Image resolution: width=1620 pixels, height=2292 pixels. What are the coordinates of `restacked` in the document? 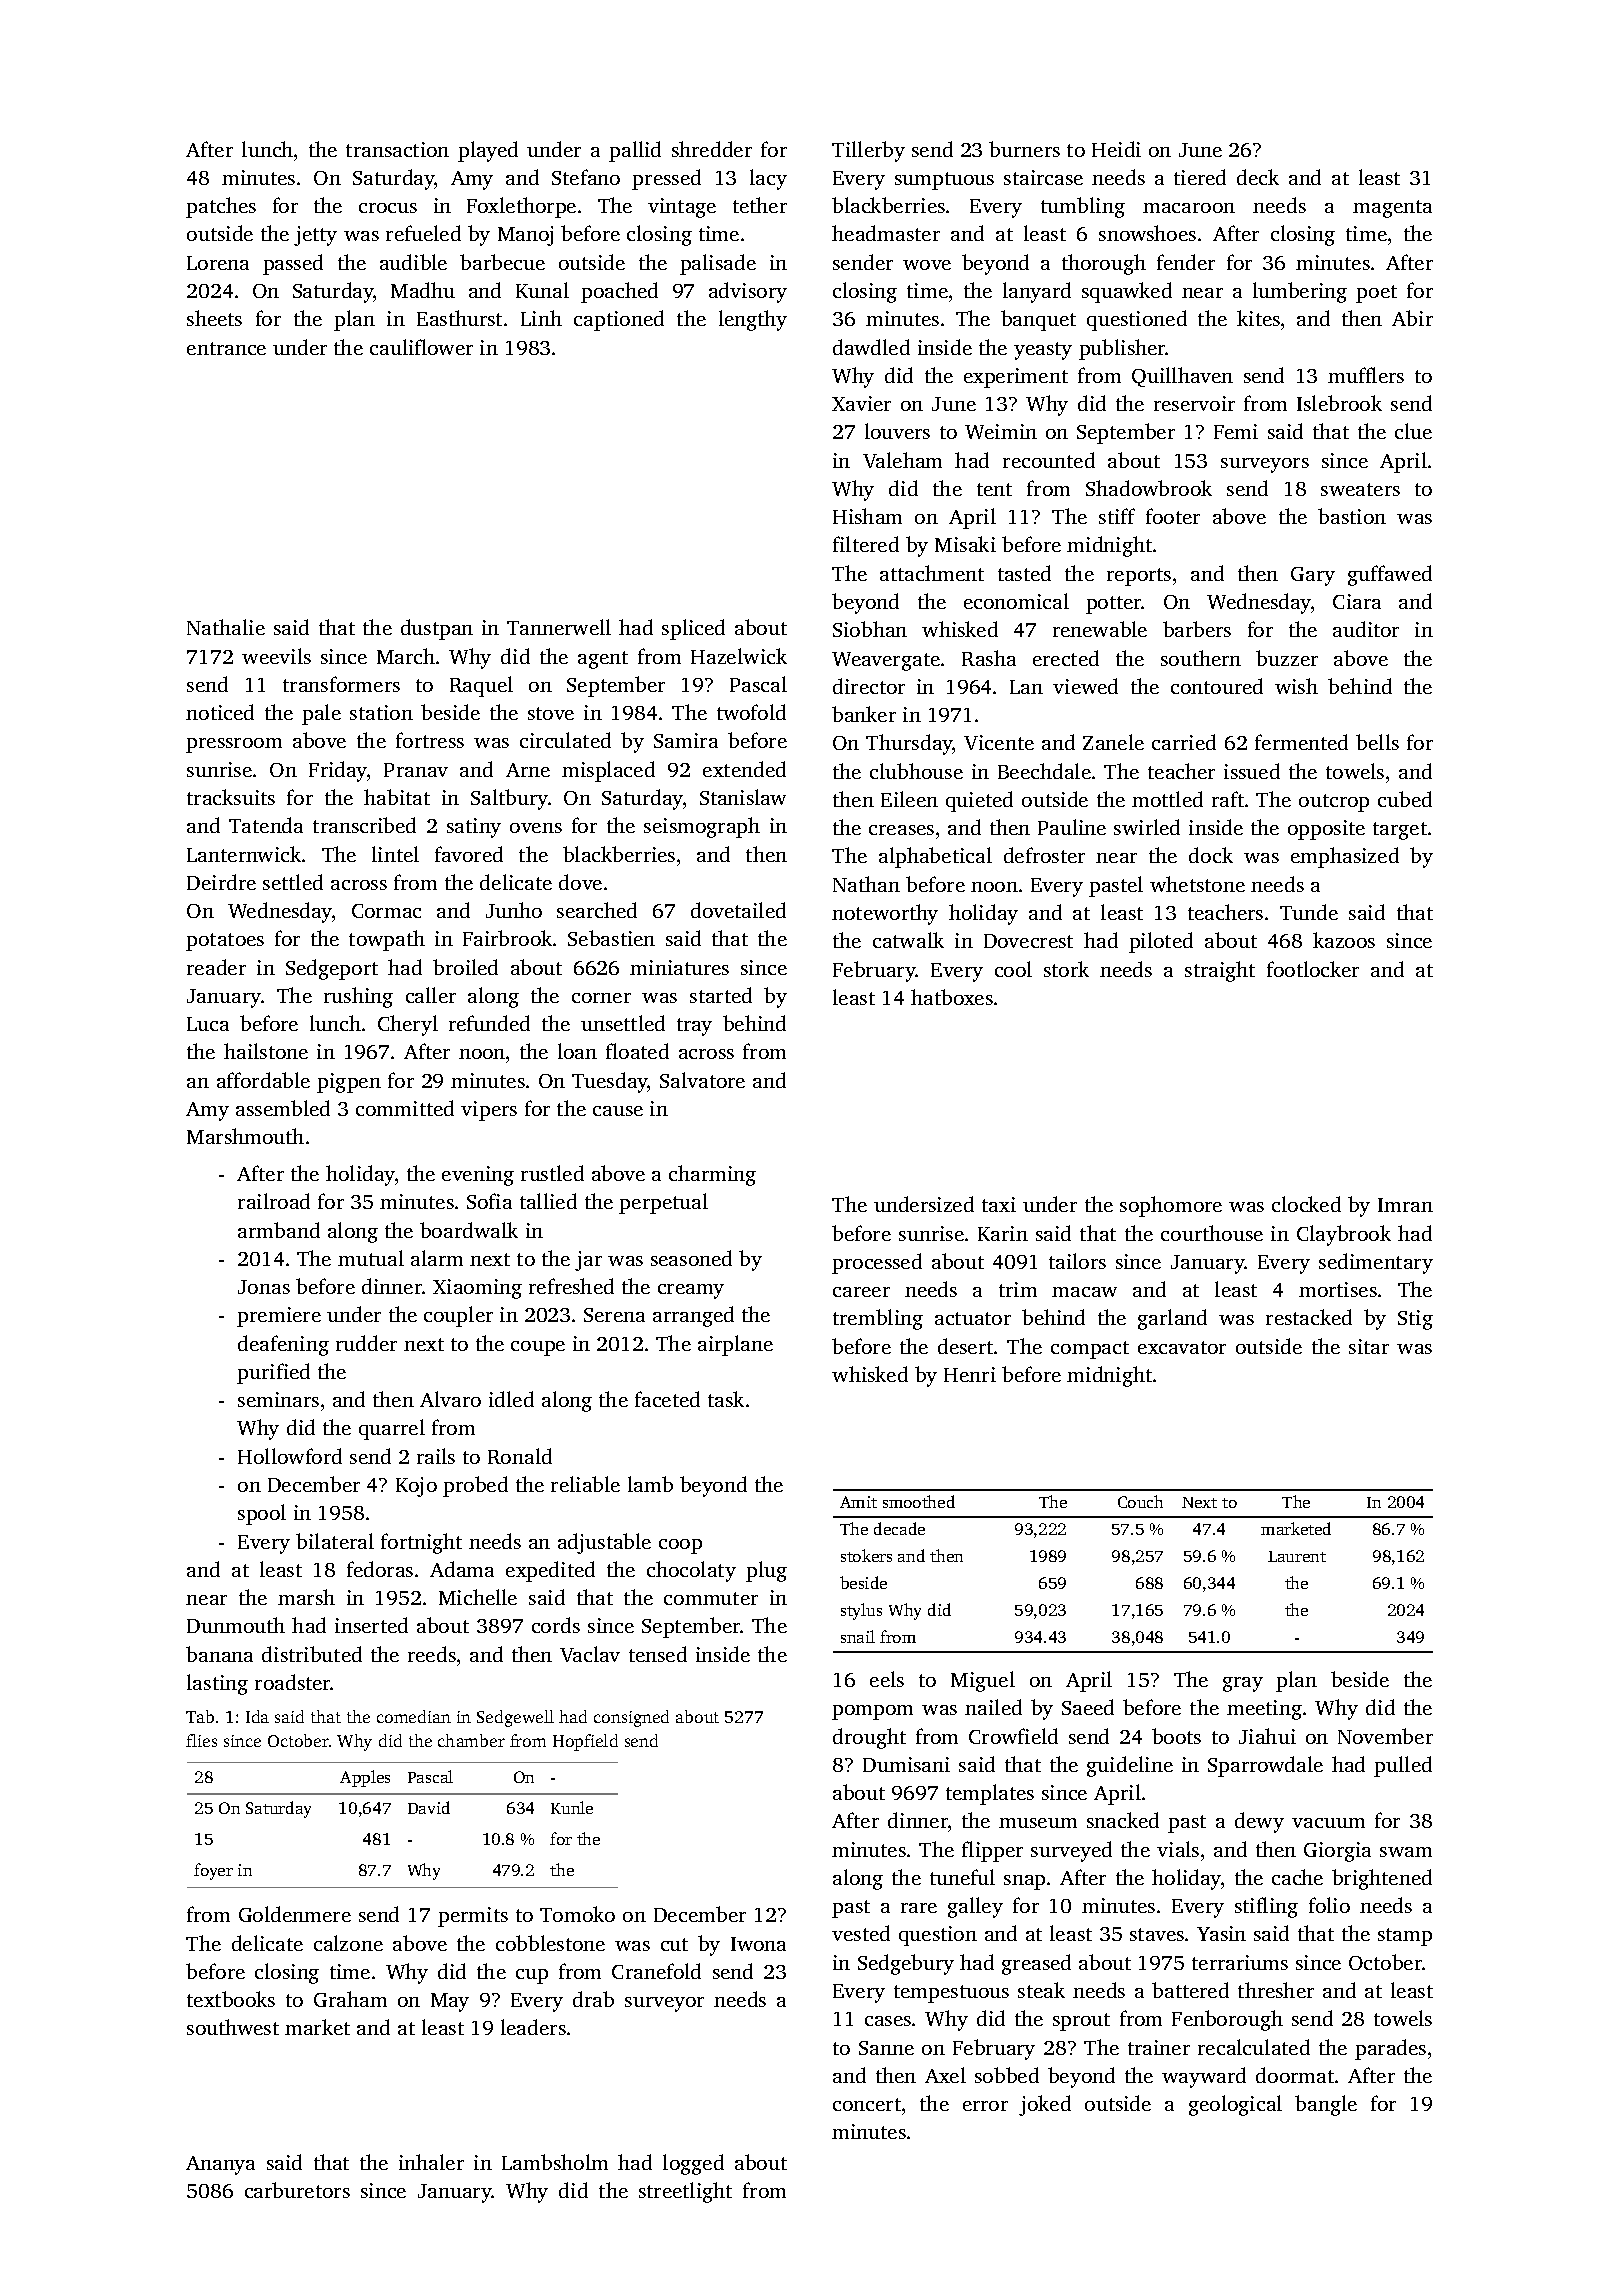 It's located at (1309, 1317).
